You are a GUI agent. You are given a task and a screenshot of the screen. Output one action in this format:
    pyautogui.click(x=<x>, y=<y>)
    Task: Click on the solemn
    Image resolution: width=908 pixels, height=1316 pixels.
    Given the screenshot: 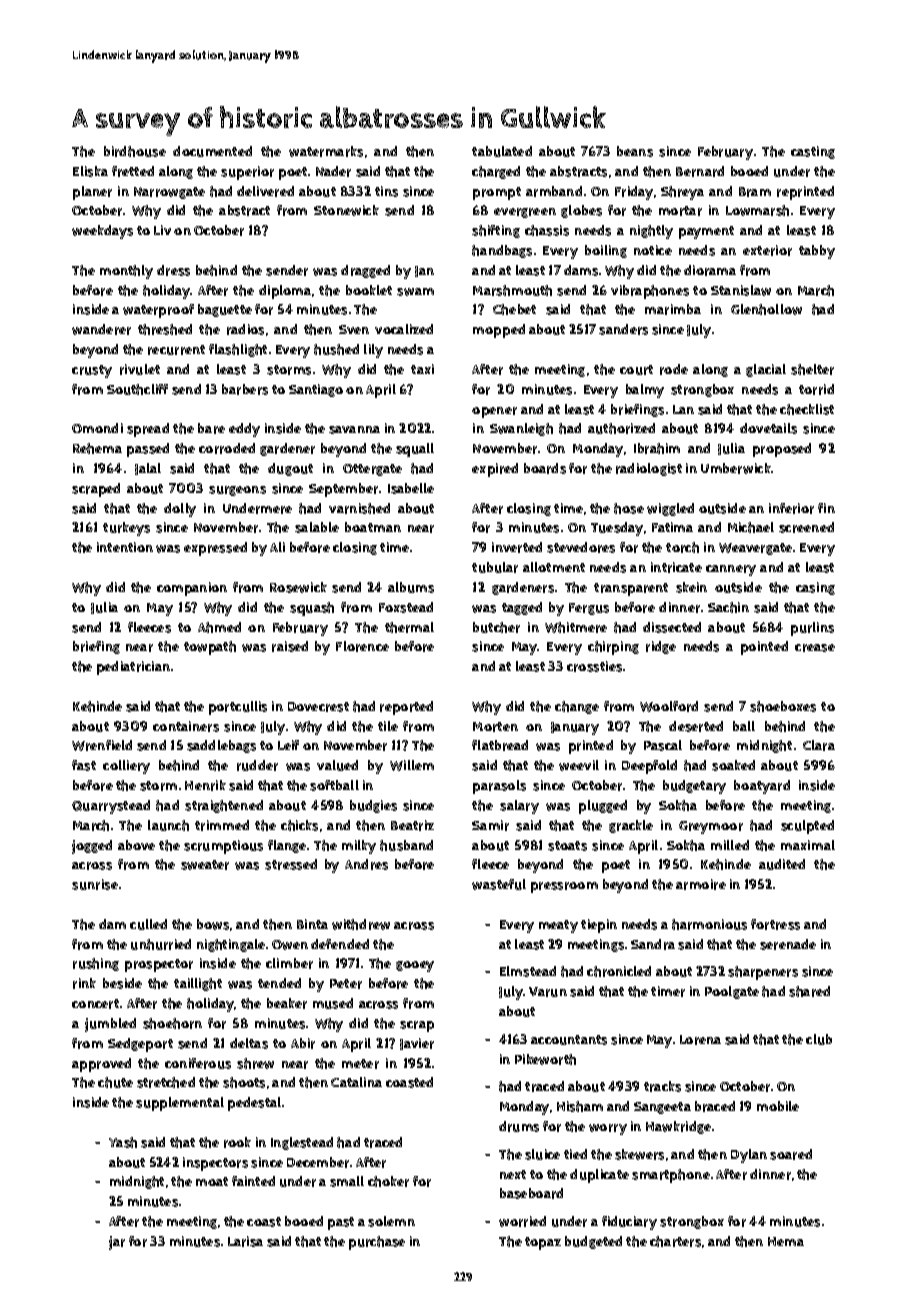 What is the action you would take?
    pyautogui.click(x=391, y=1221)
